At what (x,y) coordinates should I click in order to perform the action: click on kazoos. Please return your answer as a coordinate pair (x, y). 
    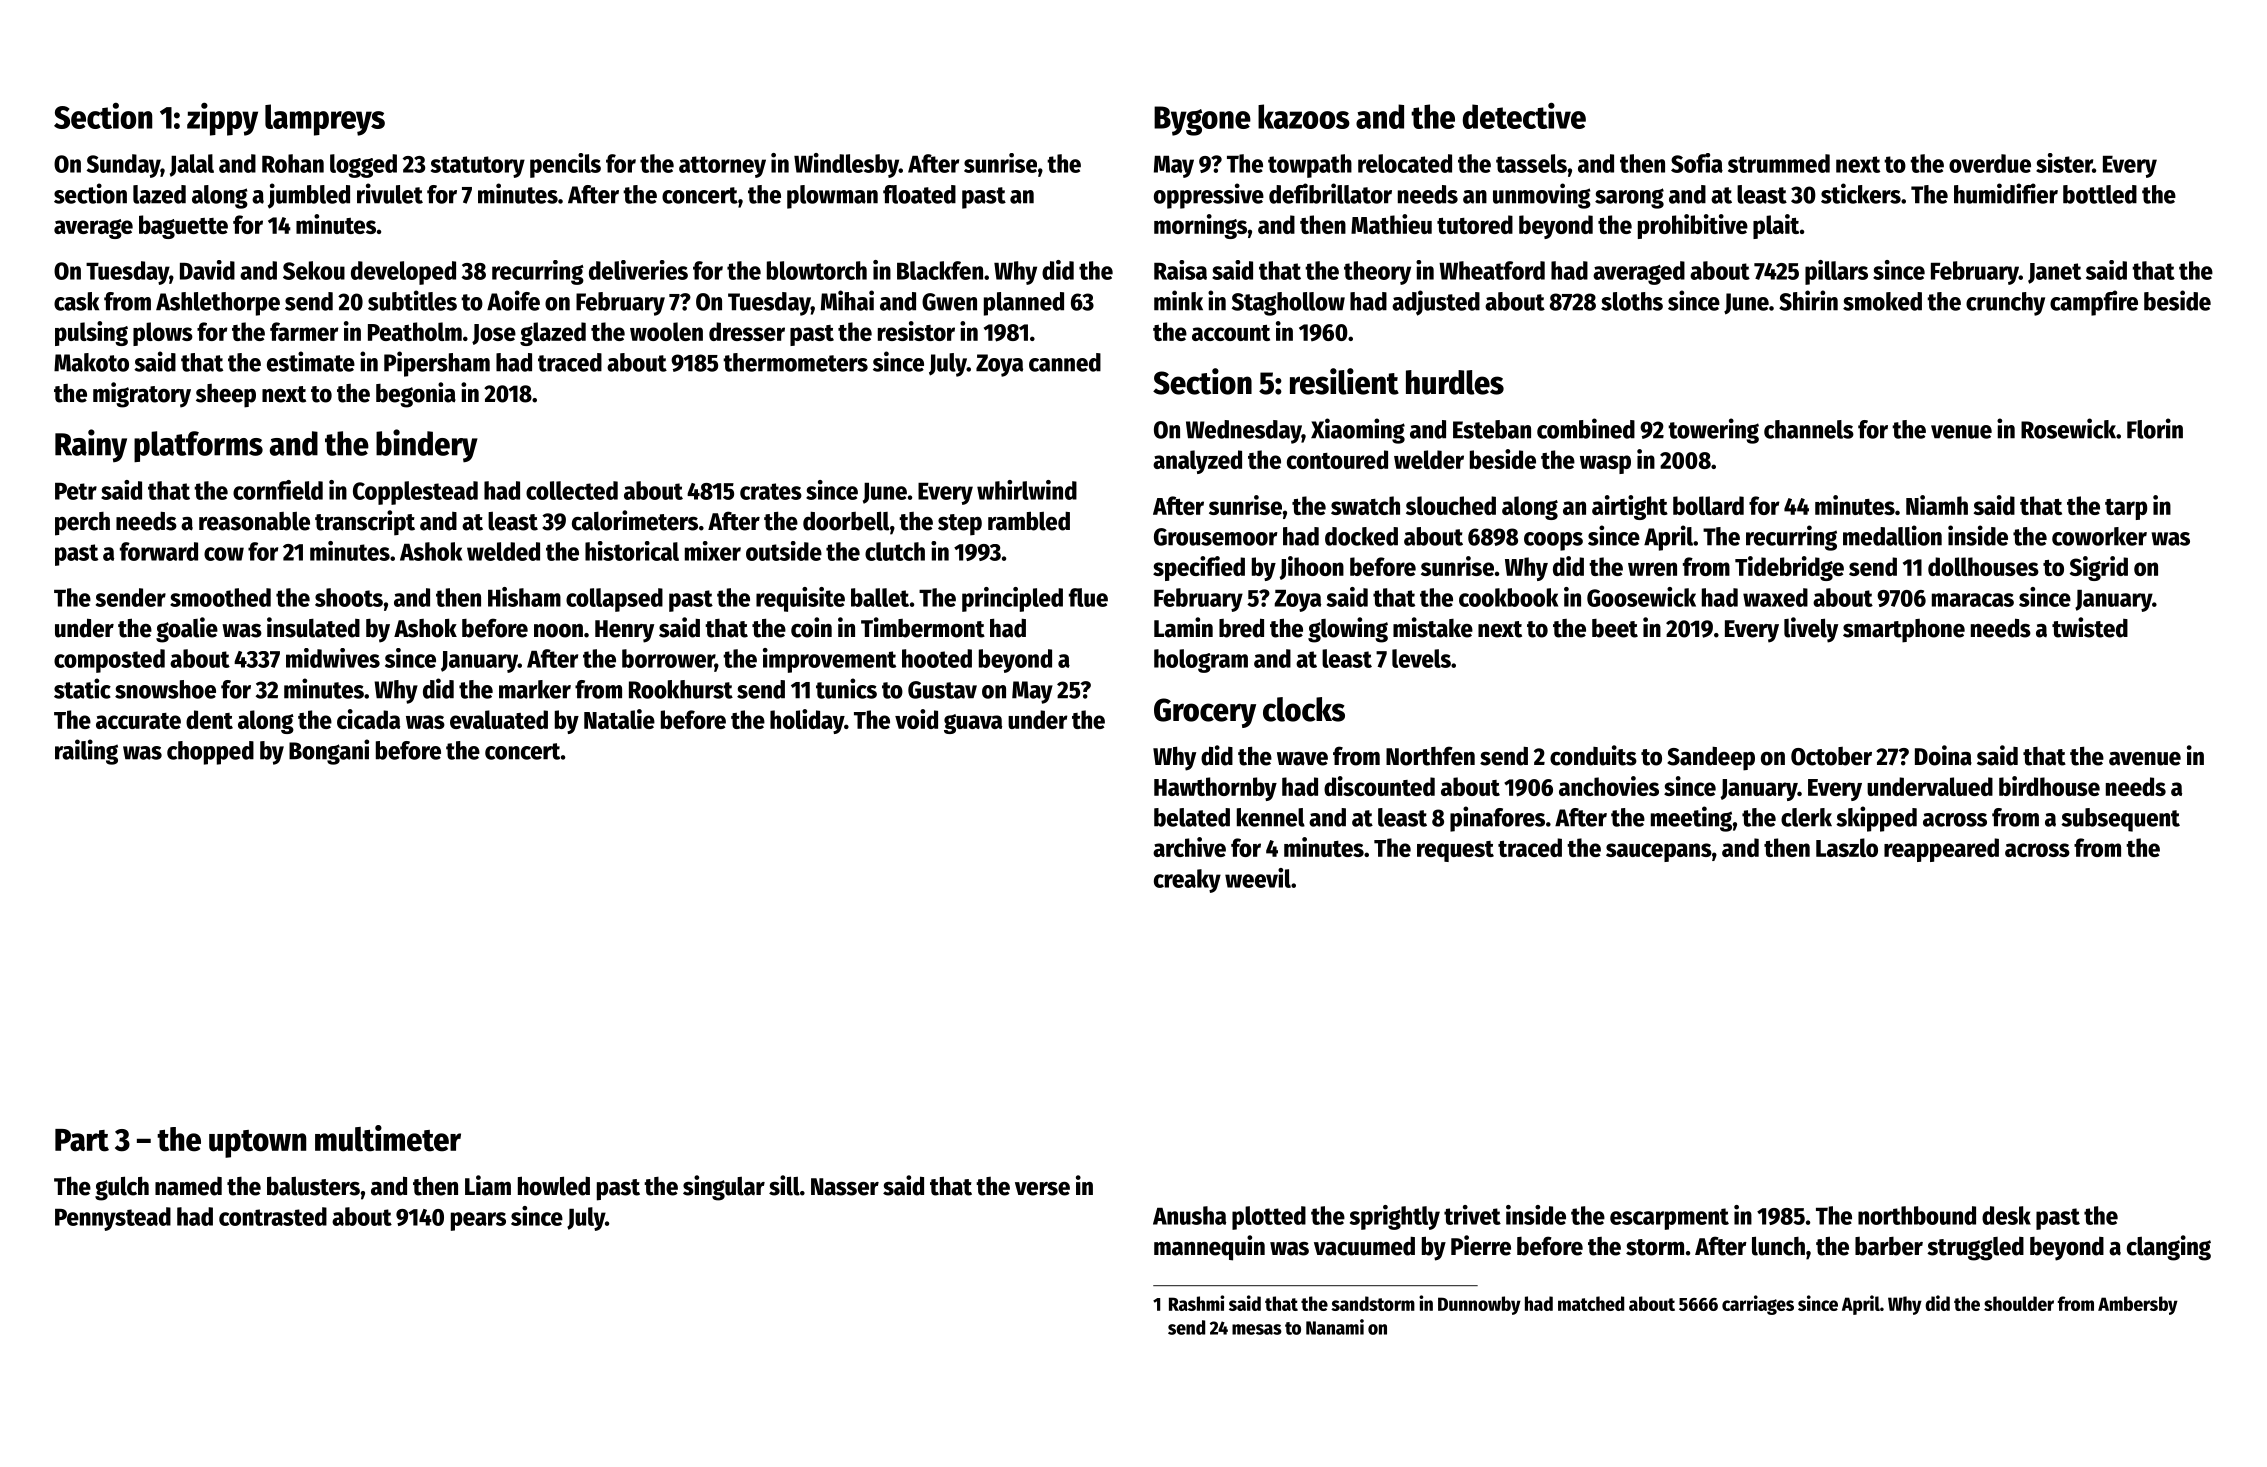
    Looking at the image, I should click on (1304, 116).
